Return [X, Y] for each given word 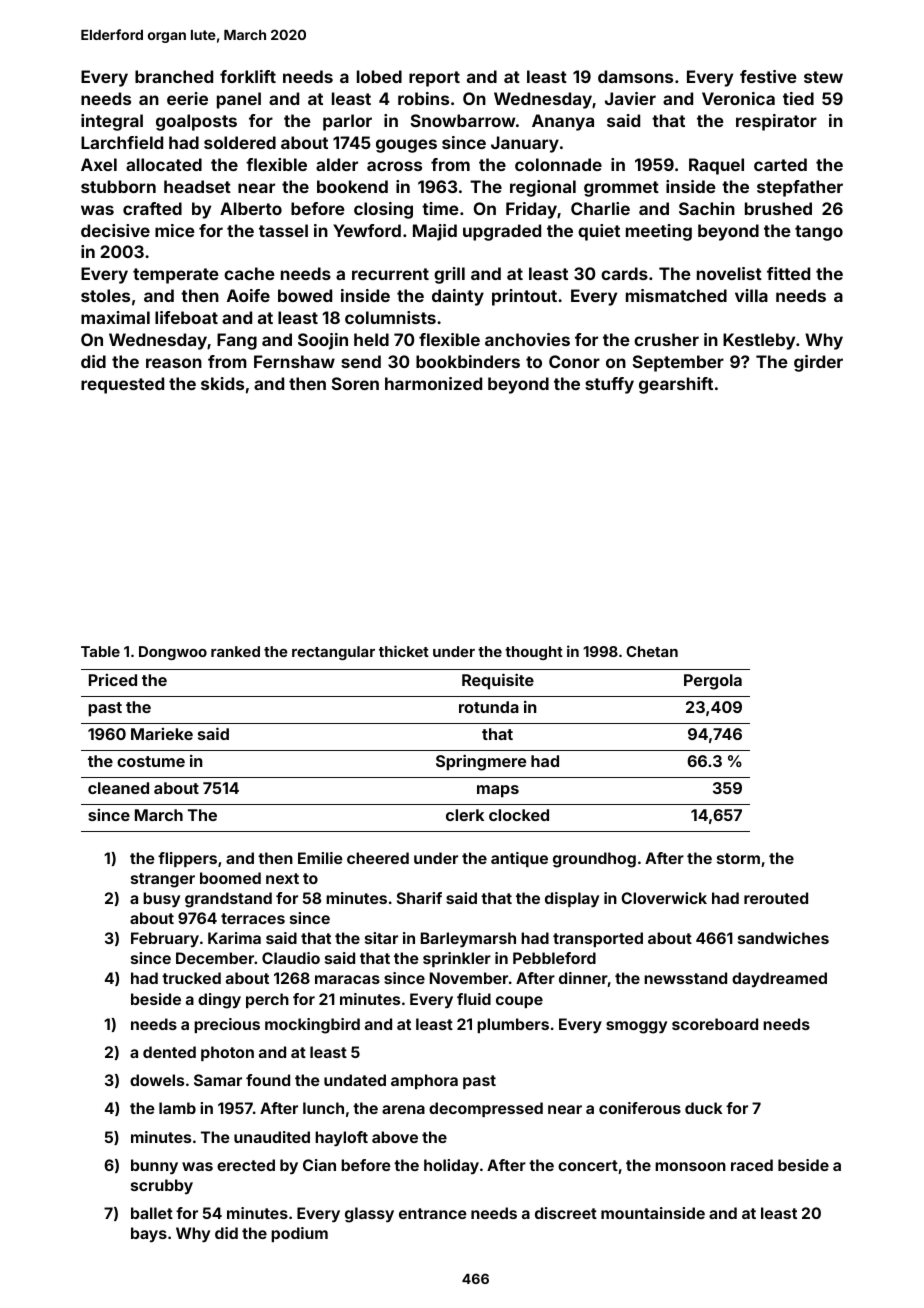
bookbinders [468, 361]
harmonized [433, 383]
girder [818, 363]
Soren [355, 383]
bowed [305, 295]
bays [149, 1234]
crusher [666, 339]
